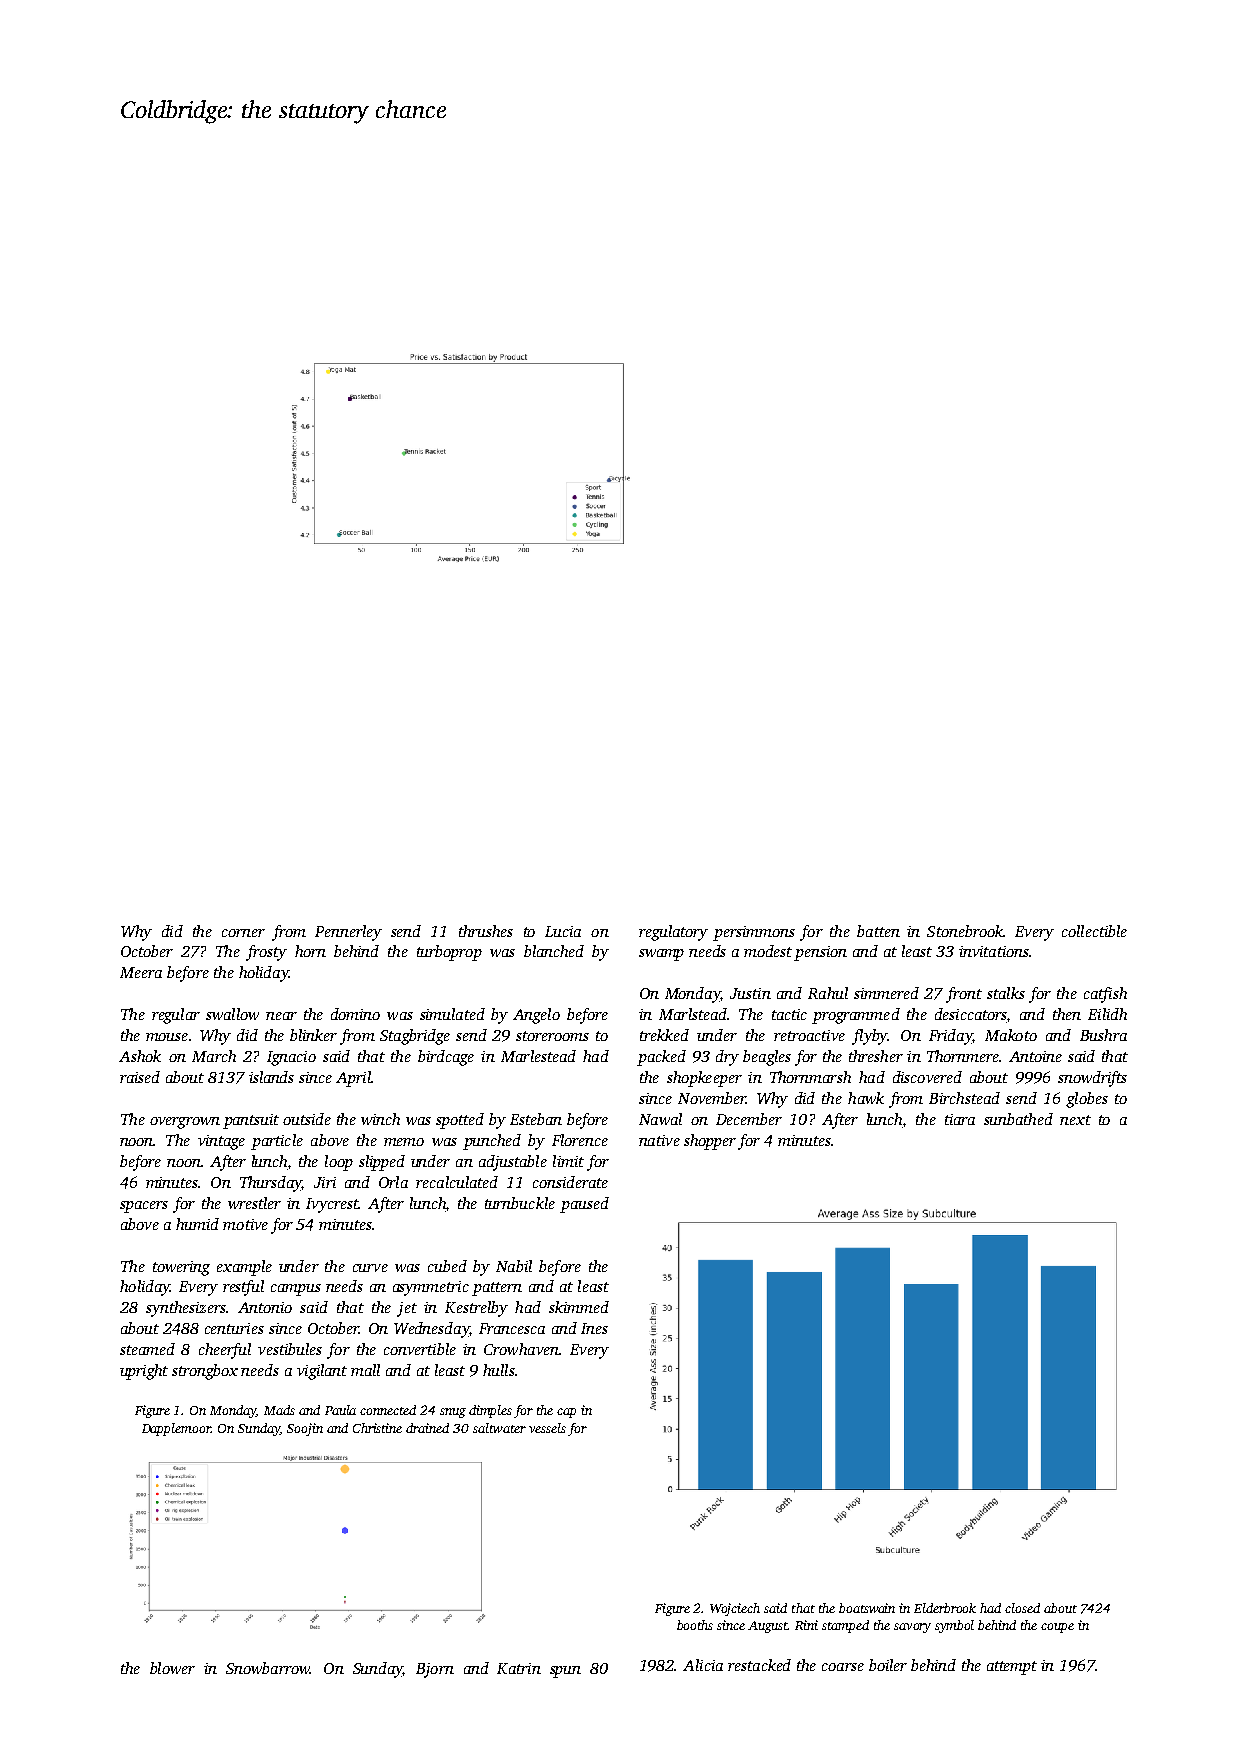 The image size is (1247, 1763). I want to click on towering, so click(181, 1268).
